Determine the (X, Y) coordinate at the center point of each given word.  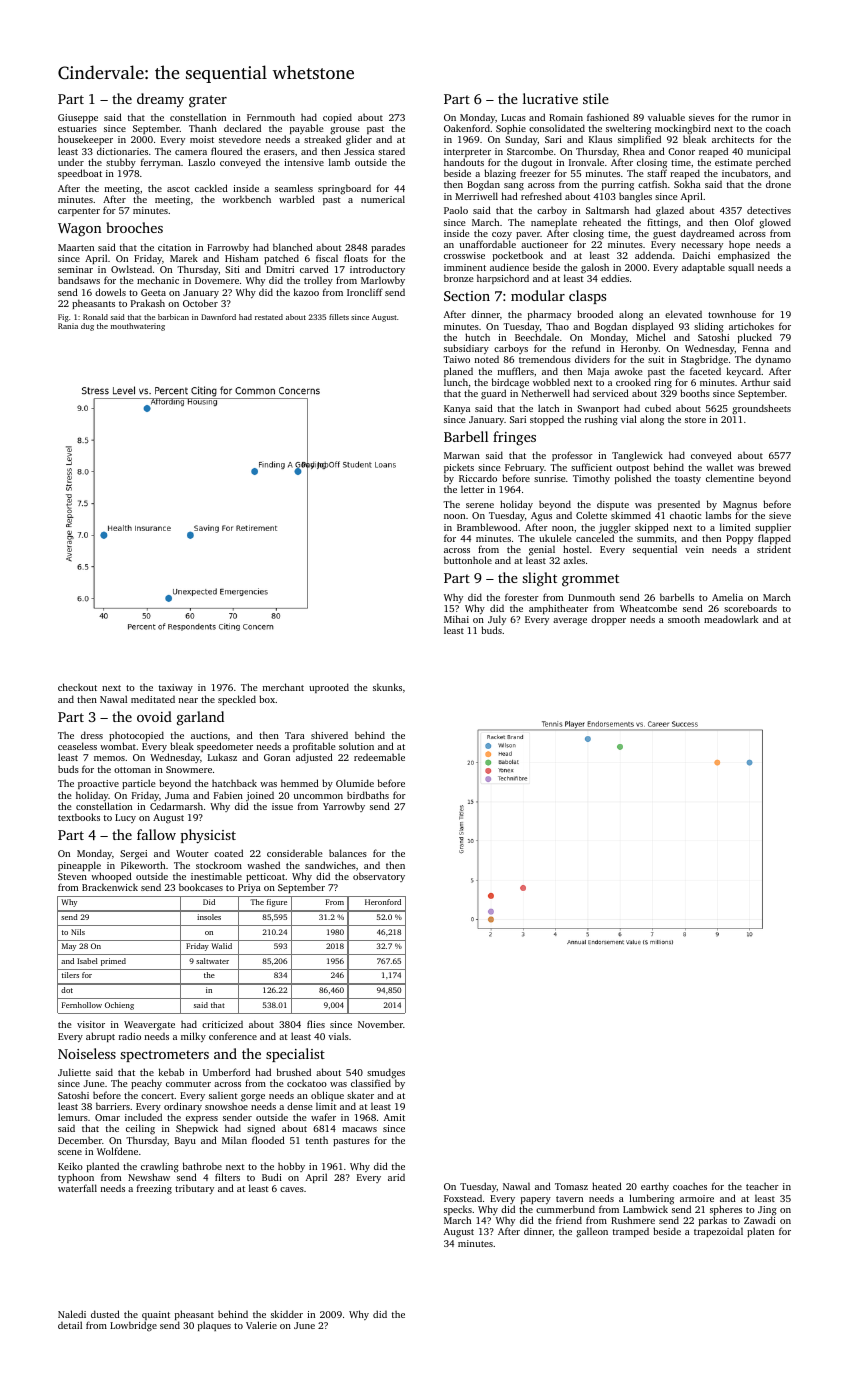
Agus (541, 517)
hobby (291, 1167)
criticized (222, 1024)
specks (458, 1210)
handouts (464, 162)
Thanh (203, 128)
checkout (77, 687)
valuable (666, 117)
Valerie (261, 1325)
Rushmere (633, 1220)
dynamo (773, 360)
